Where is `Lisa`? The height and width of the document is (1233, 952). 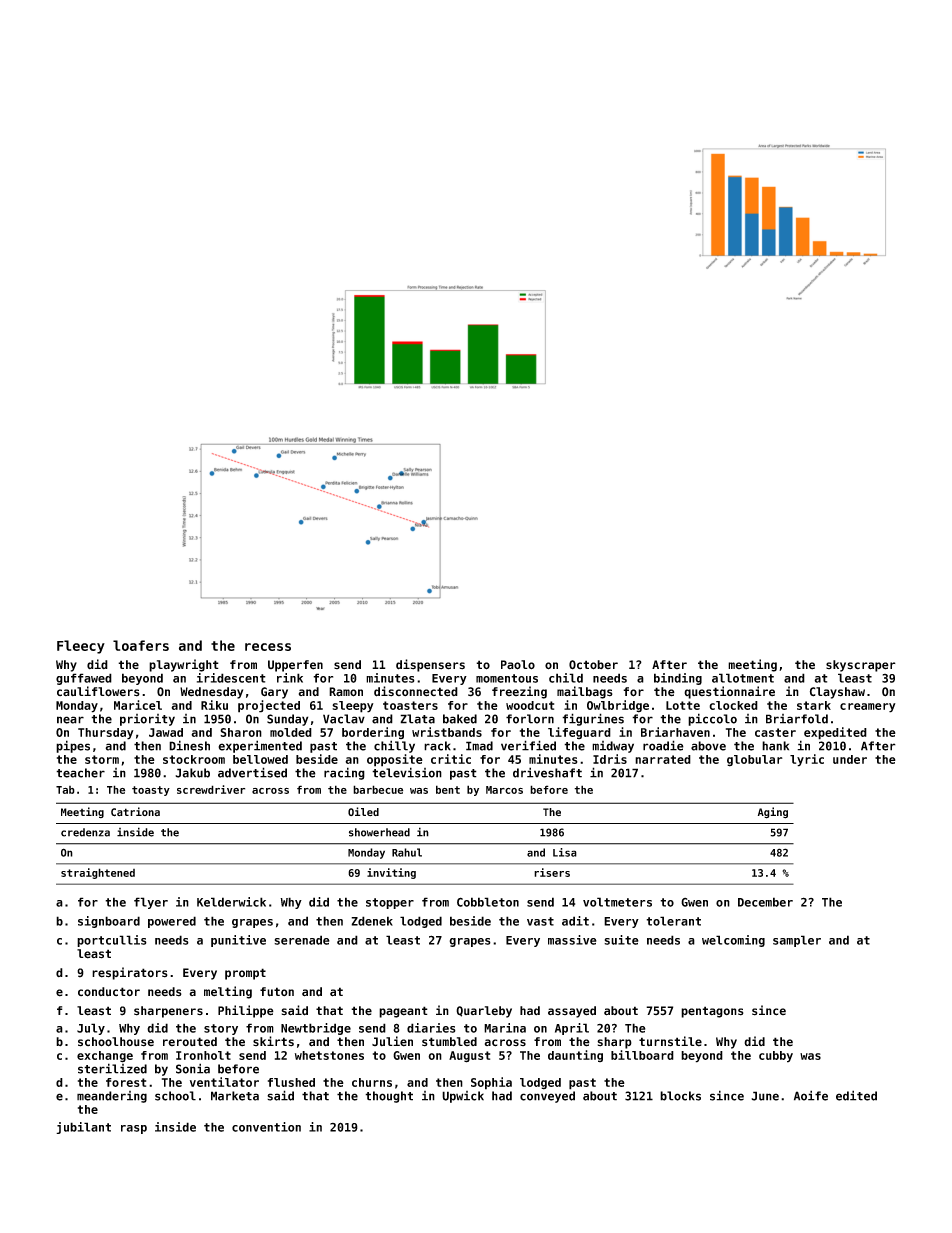 Lisa is located at coordinates (565, 852).
